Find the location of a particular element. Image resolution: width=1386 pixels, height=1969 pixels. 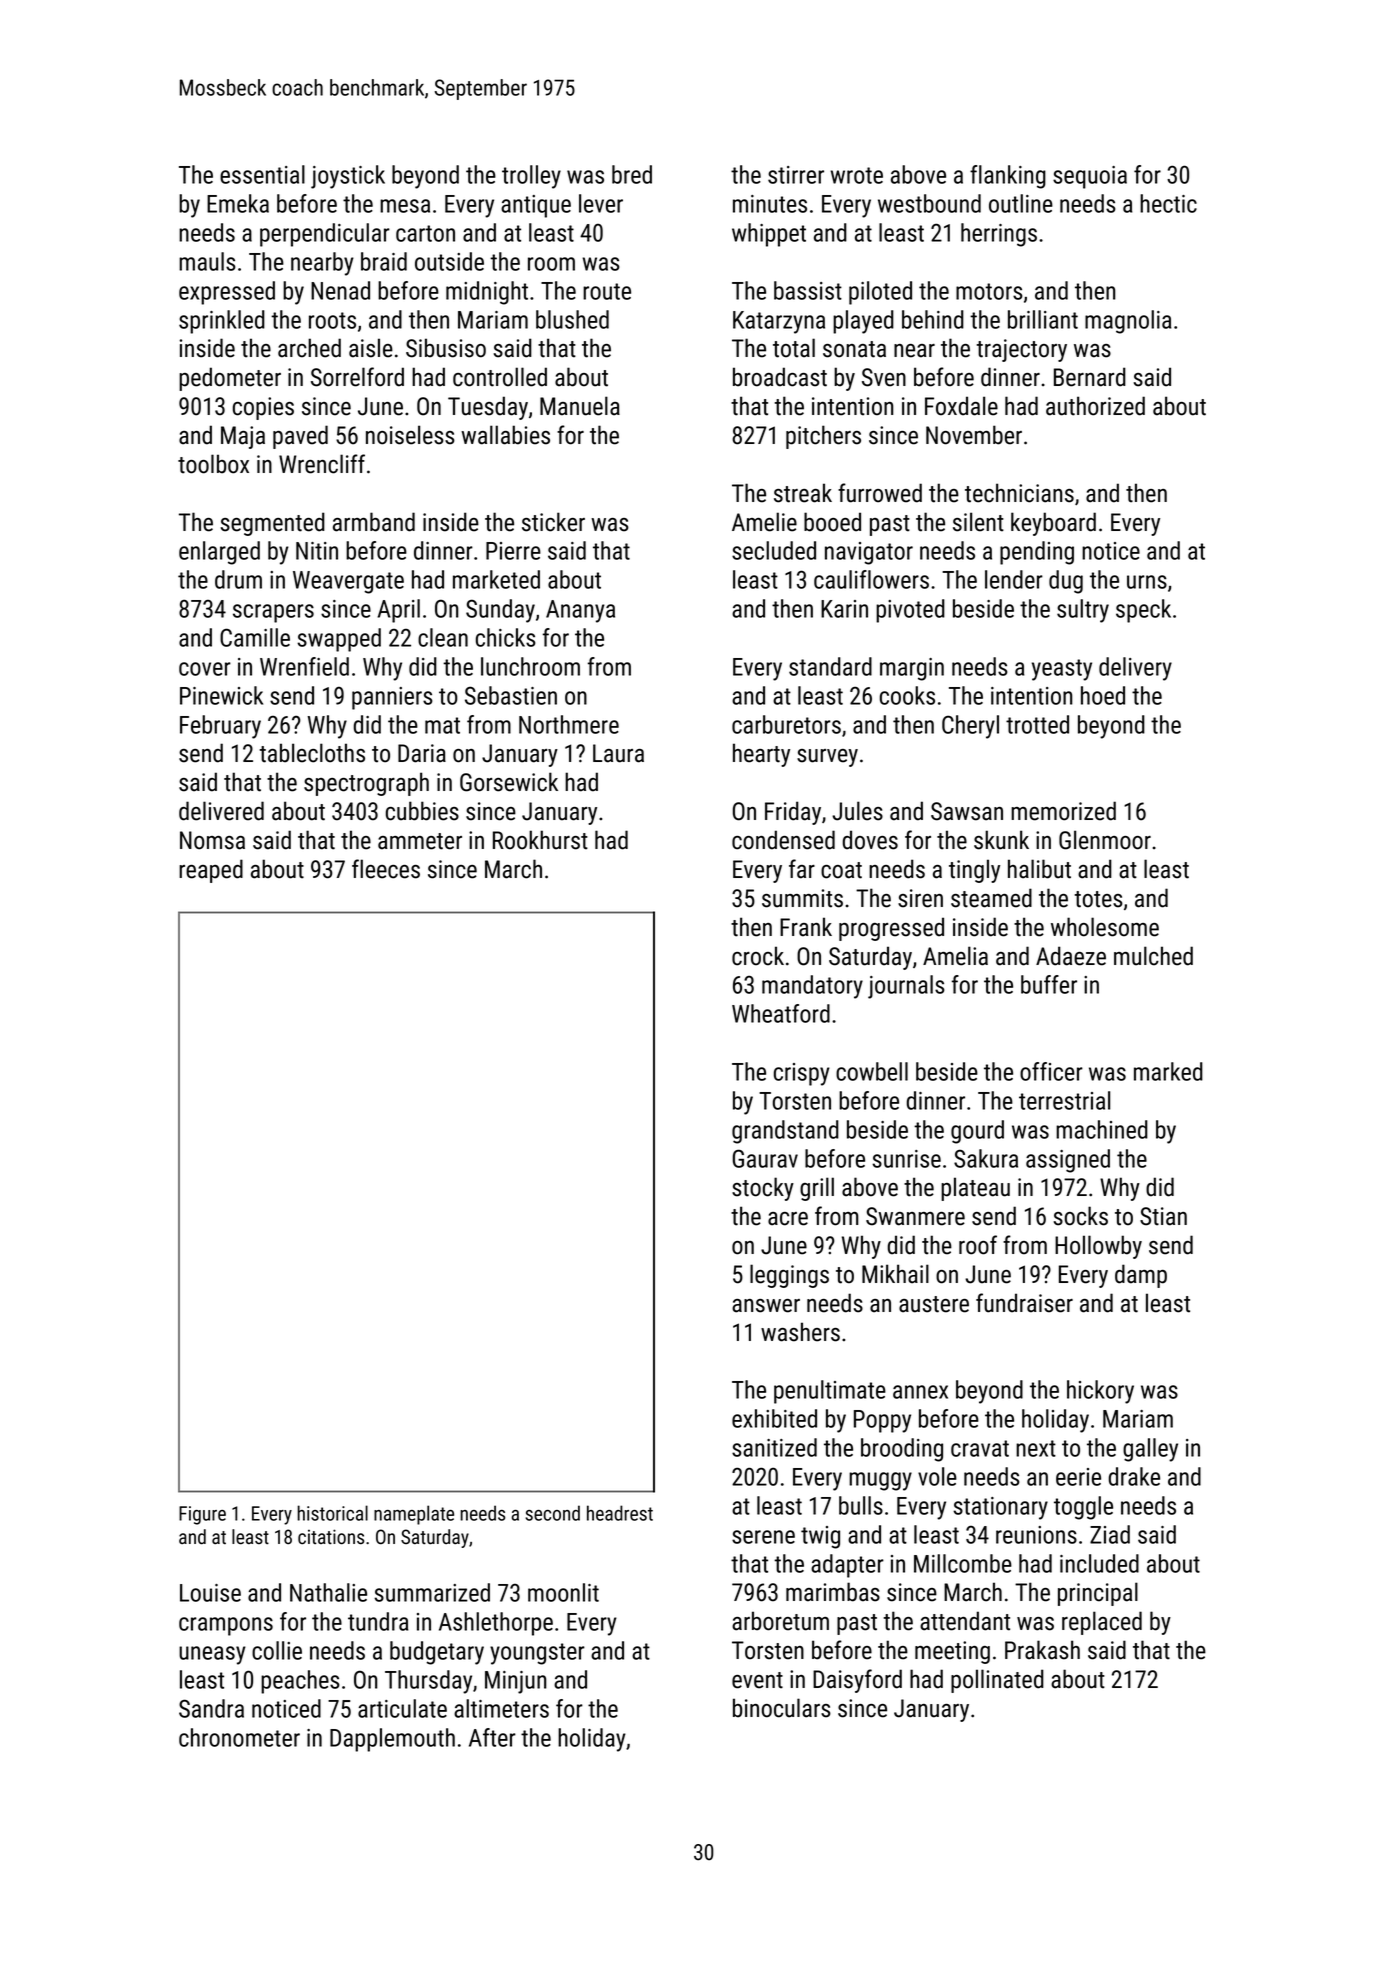

Rookhurst is located at coordinates (540, 840).
